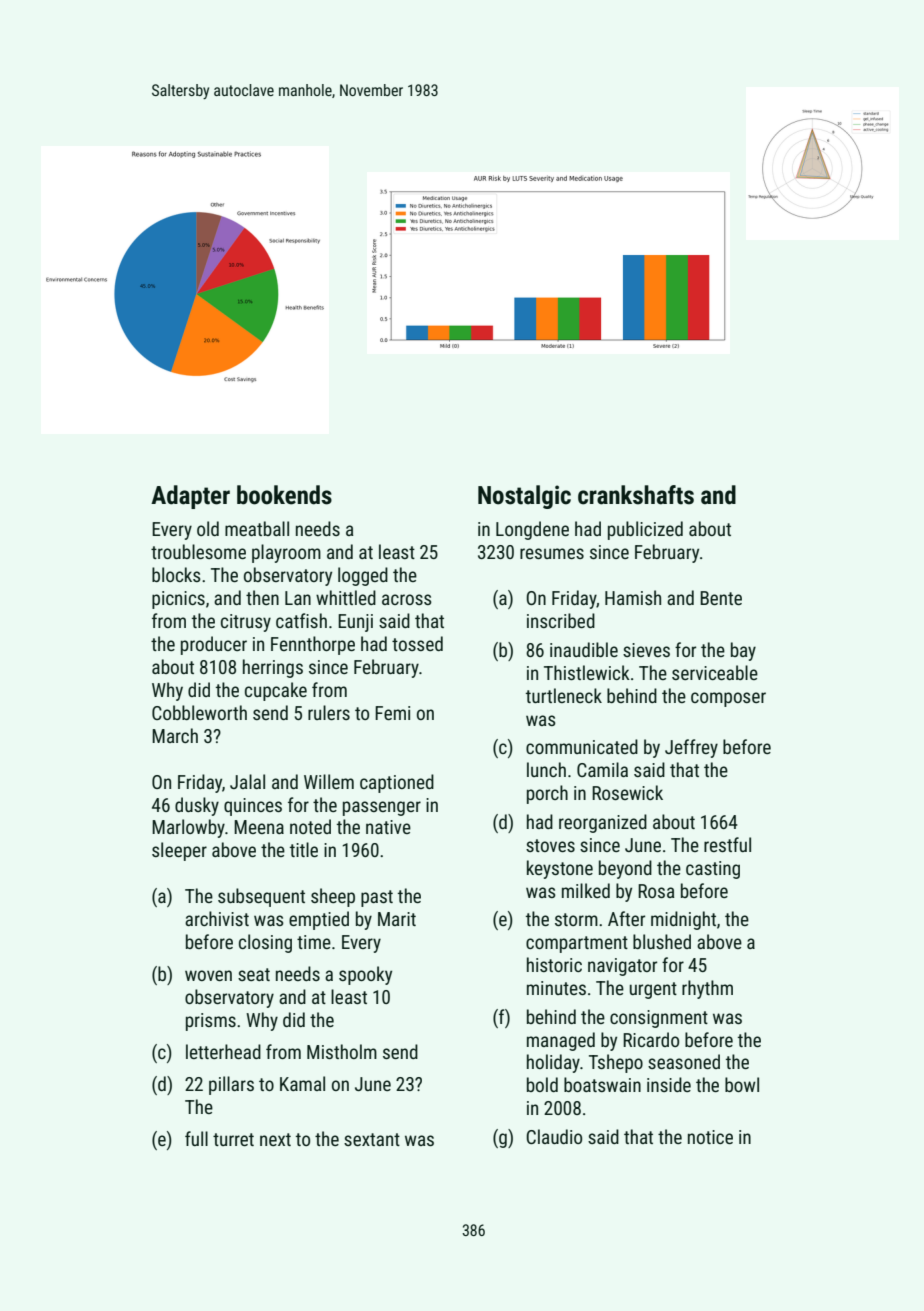 Image resolution: width=924 pixels, height=1311 pixels. What do you see at coordinates (707, 989) in the document?
I see `rhythm` at bounding box center [707, 989].
